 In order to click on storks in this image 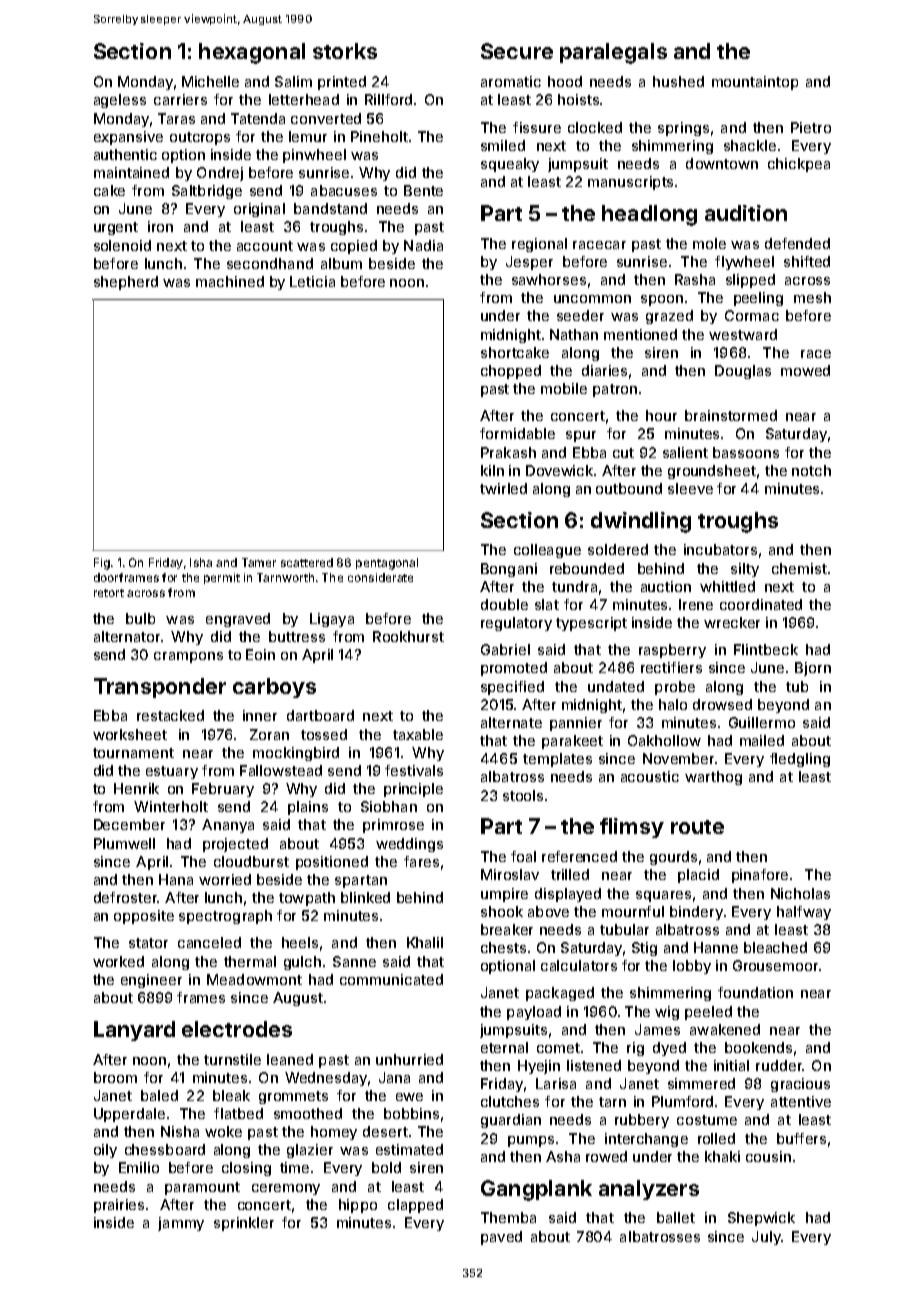, I will do `click(345, 51)`.
